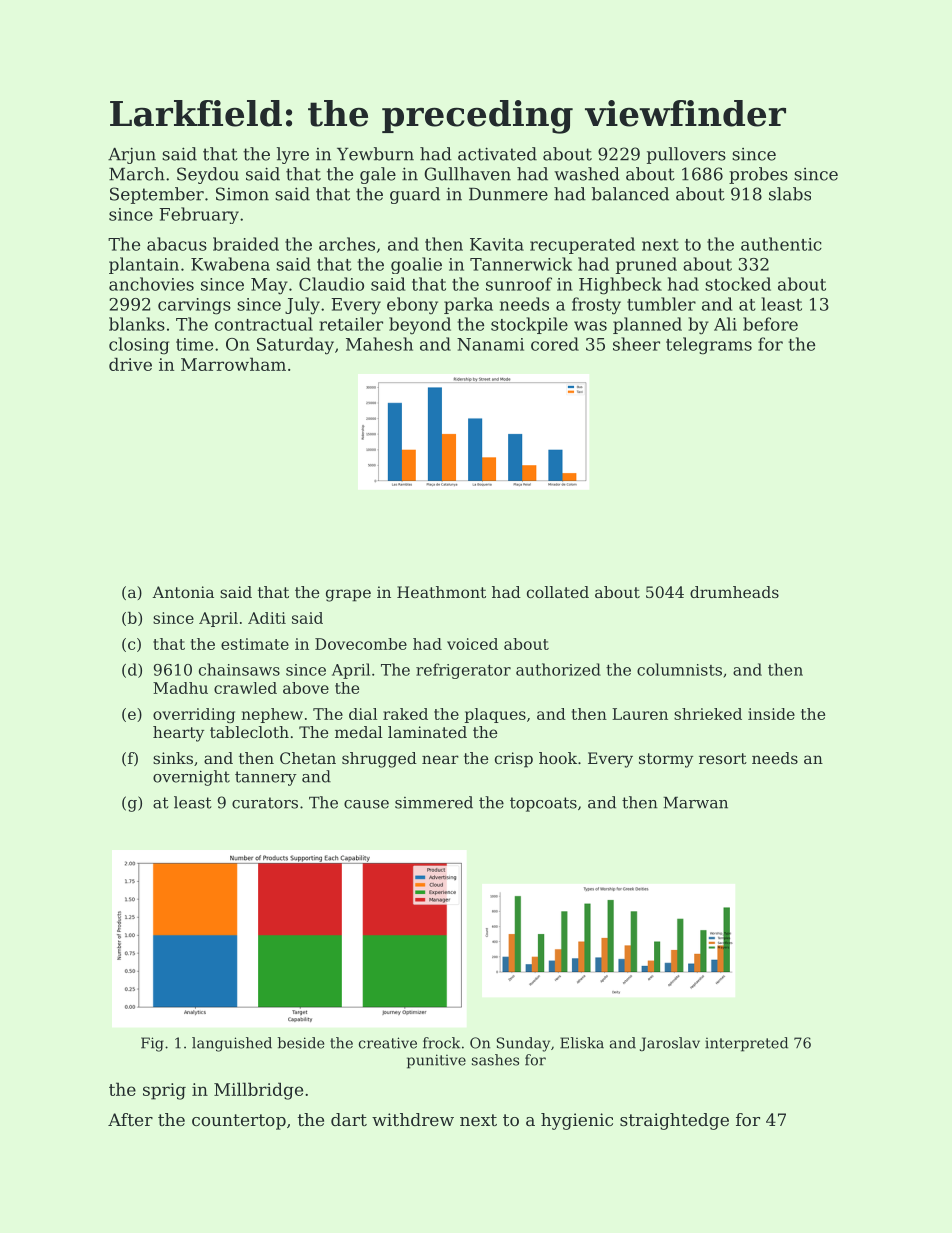 The image size is (952, 1233). I want to click on Arjun, so click(132, 155).
